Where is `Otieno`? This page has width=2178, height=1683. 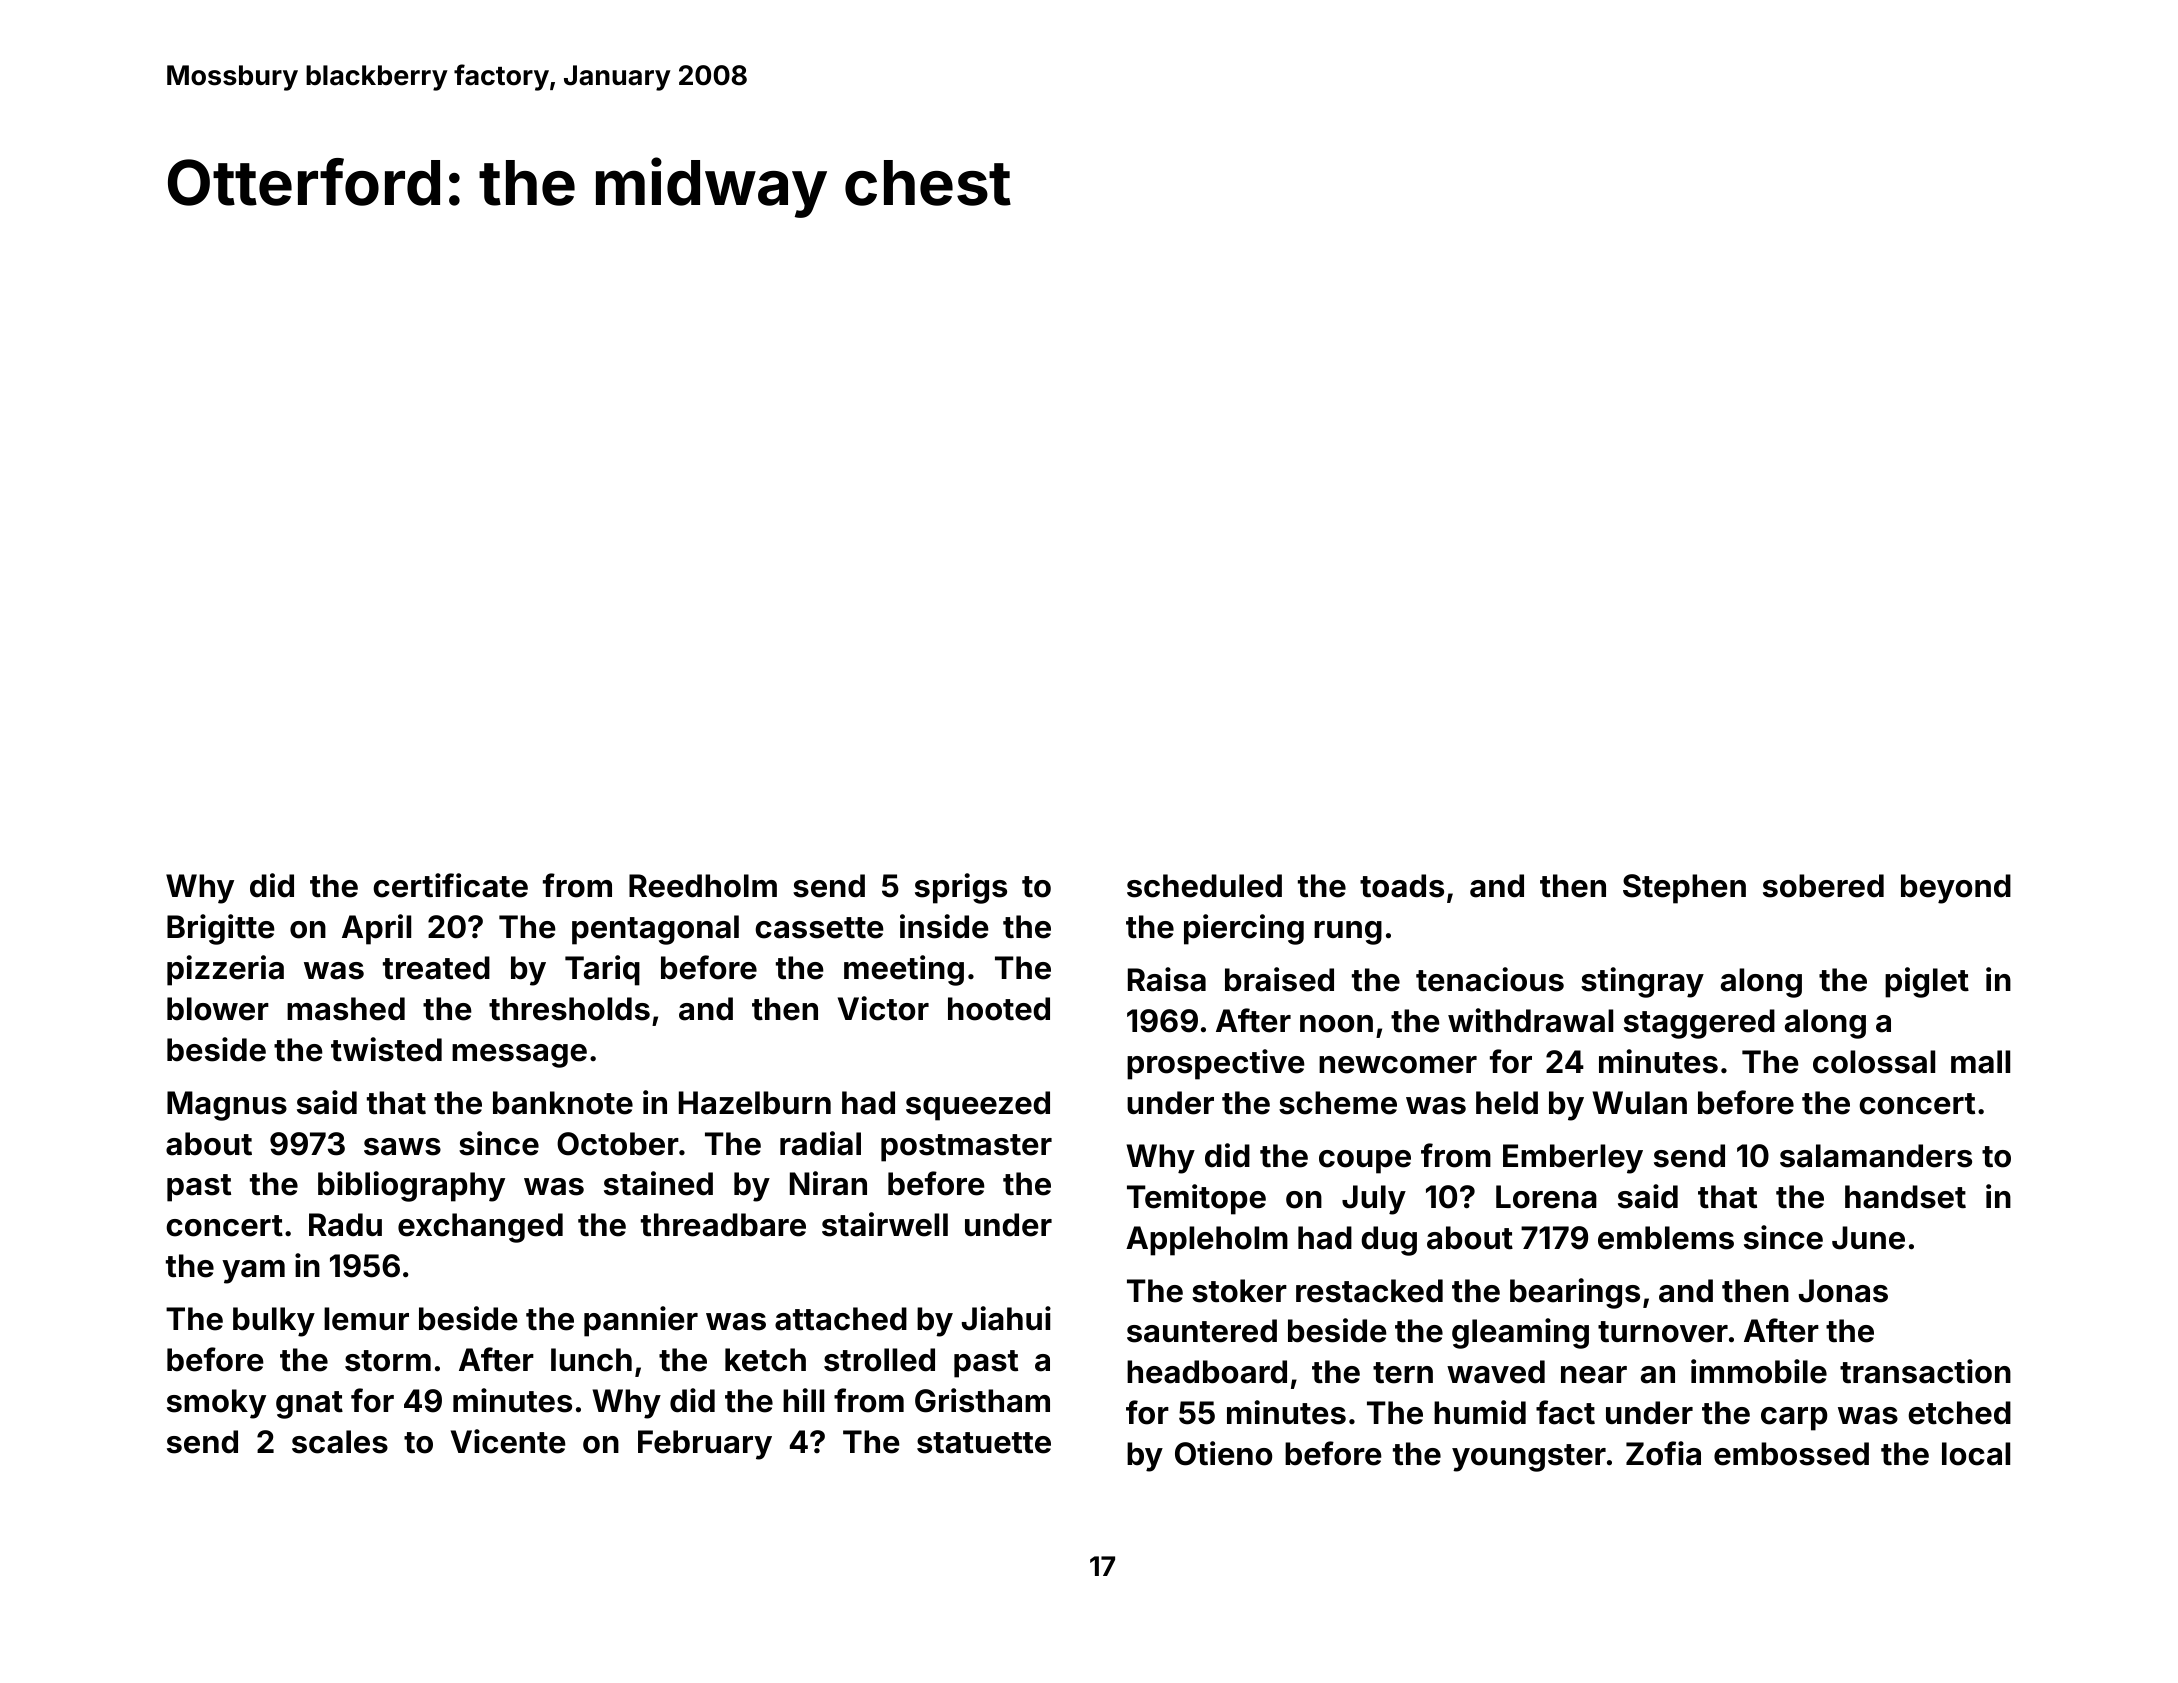 Otieno is located at coordinates (1223, 1453).
